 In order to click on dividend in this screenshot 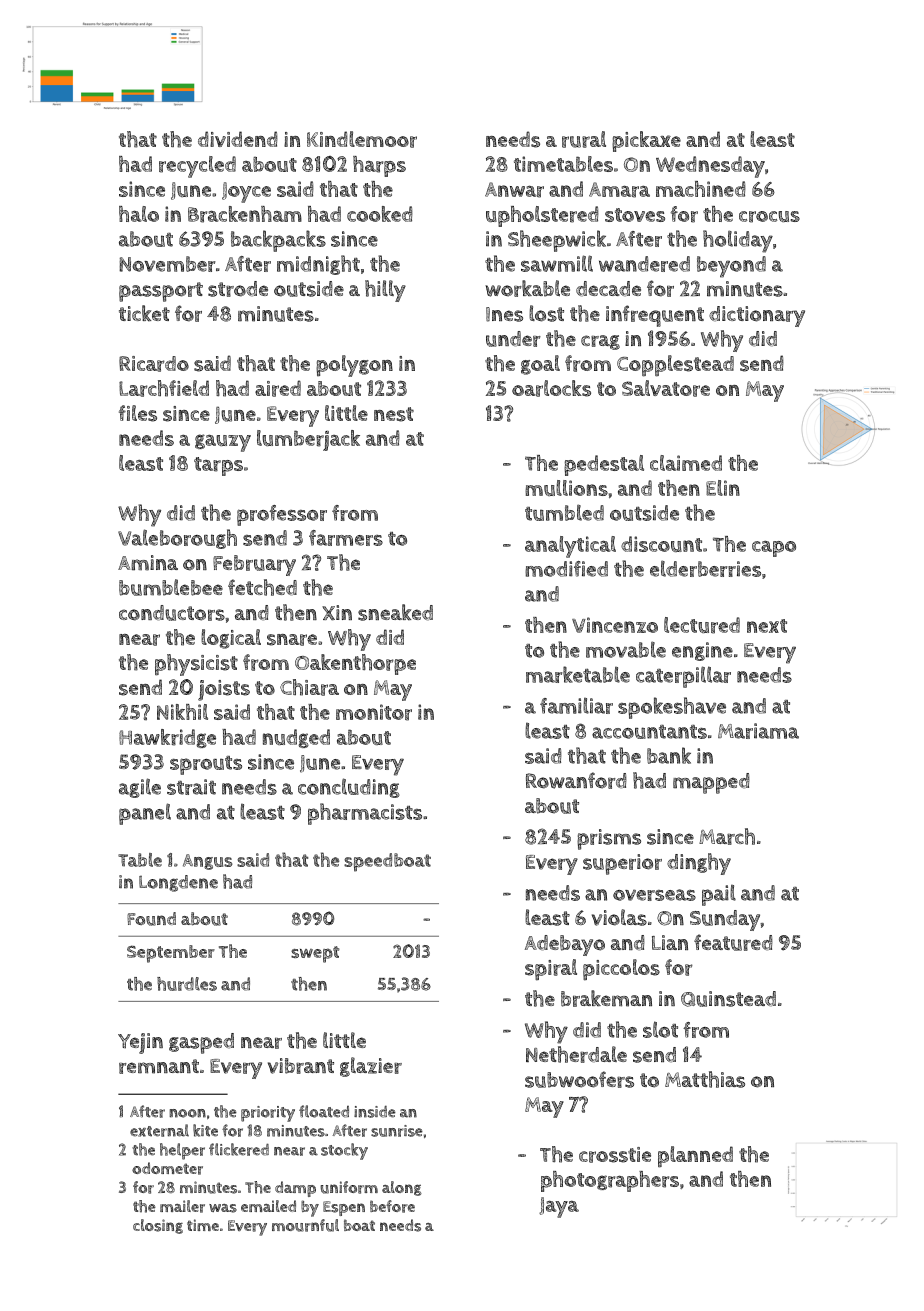, I will do `click(238, 139)`.
